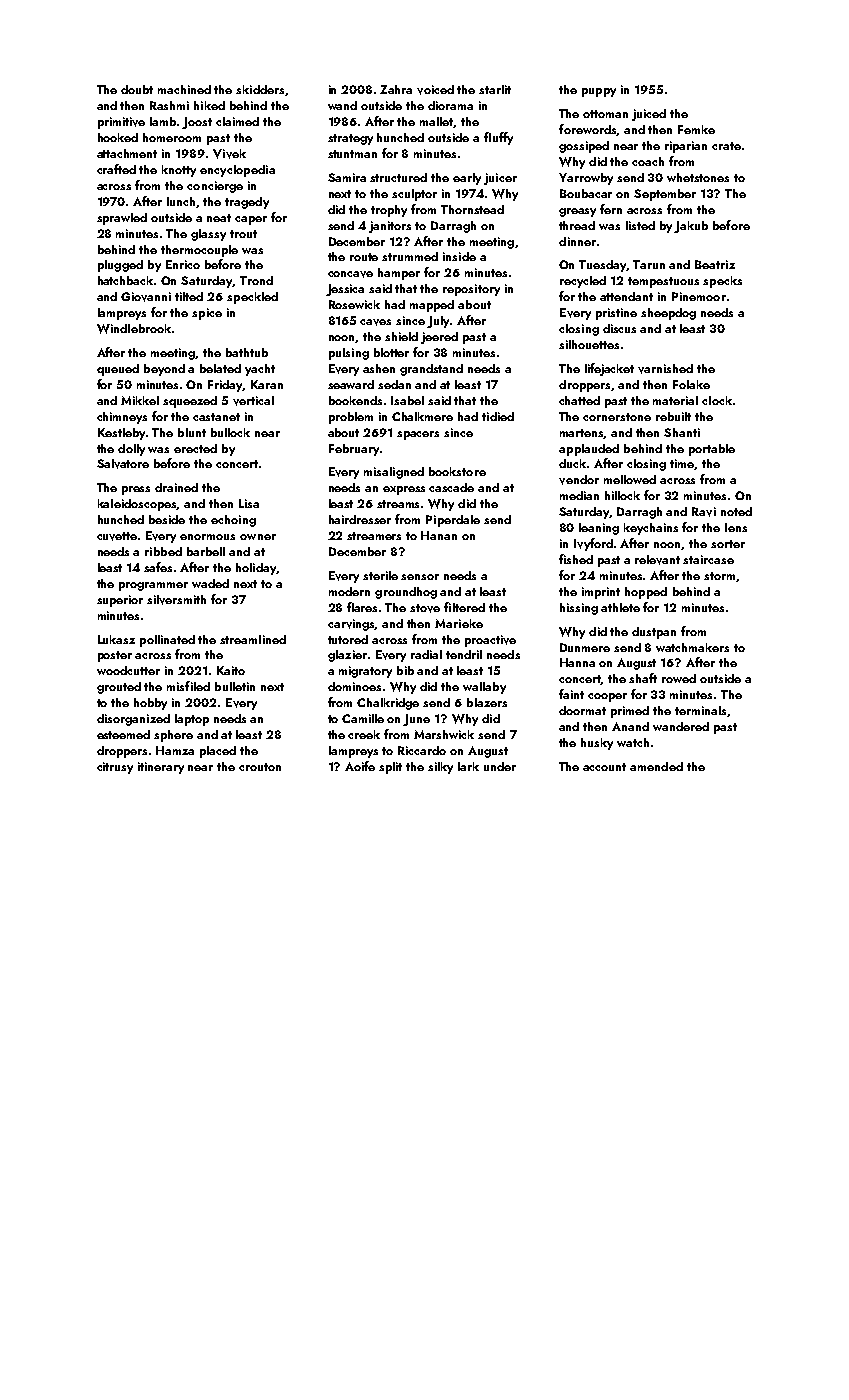 The height and width of the page is (1400, 849). I want to click on mapped, so click(432, 306).
